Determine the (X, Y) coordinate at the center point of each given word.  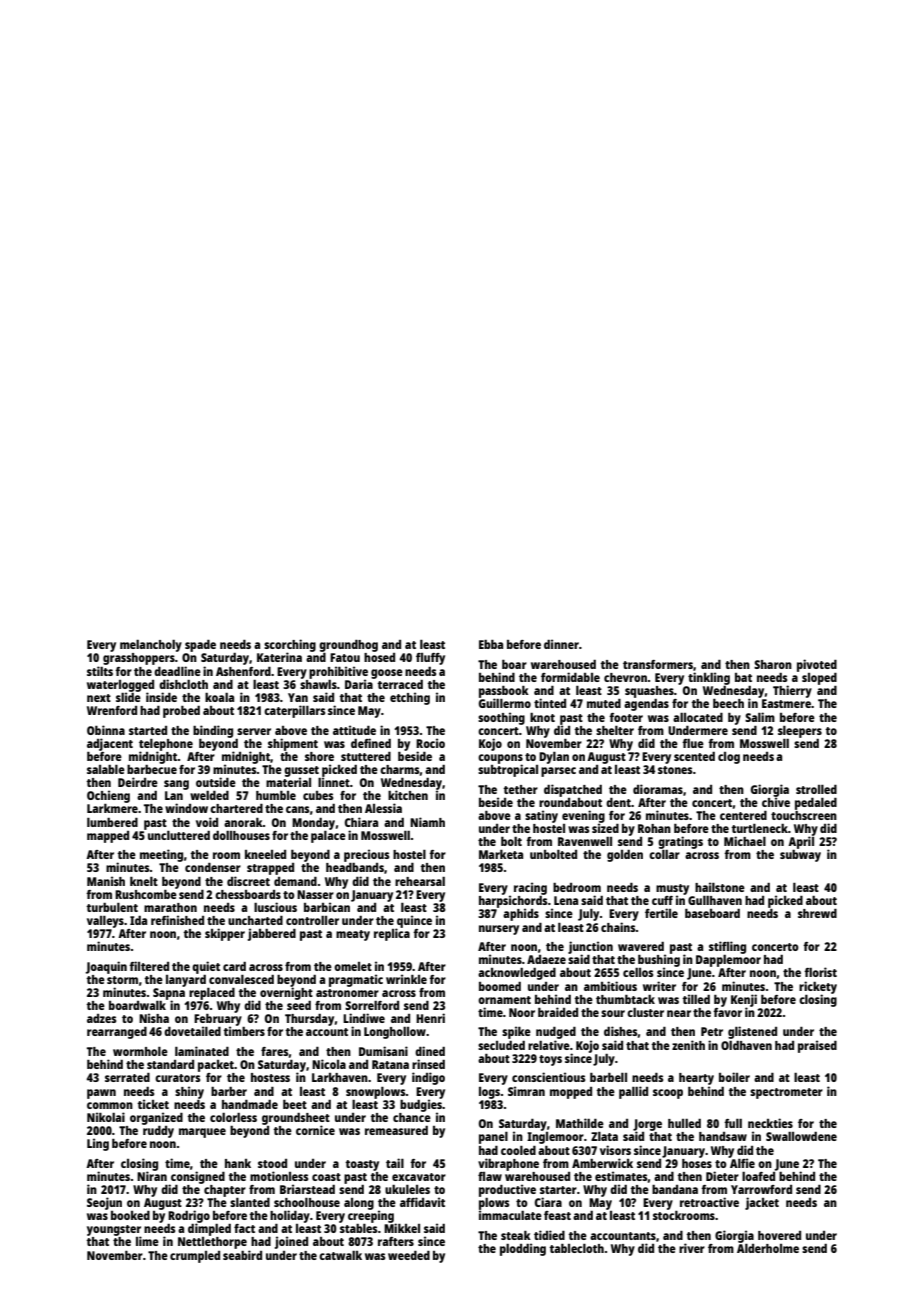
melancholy (151, 646)
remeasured (396, 1130)
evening (583, 816)
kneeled (265, 854)
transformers (658, 664)
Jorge (647, 1125)
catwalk (340, 1255)
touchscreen (804, 815)
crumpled (195, 1257)
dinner (561, 644)
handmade (250, 1104)
